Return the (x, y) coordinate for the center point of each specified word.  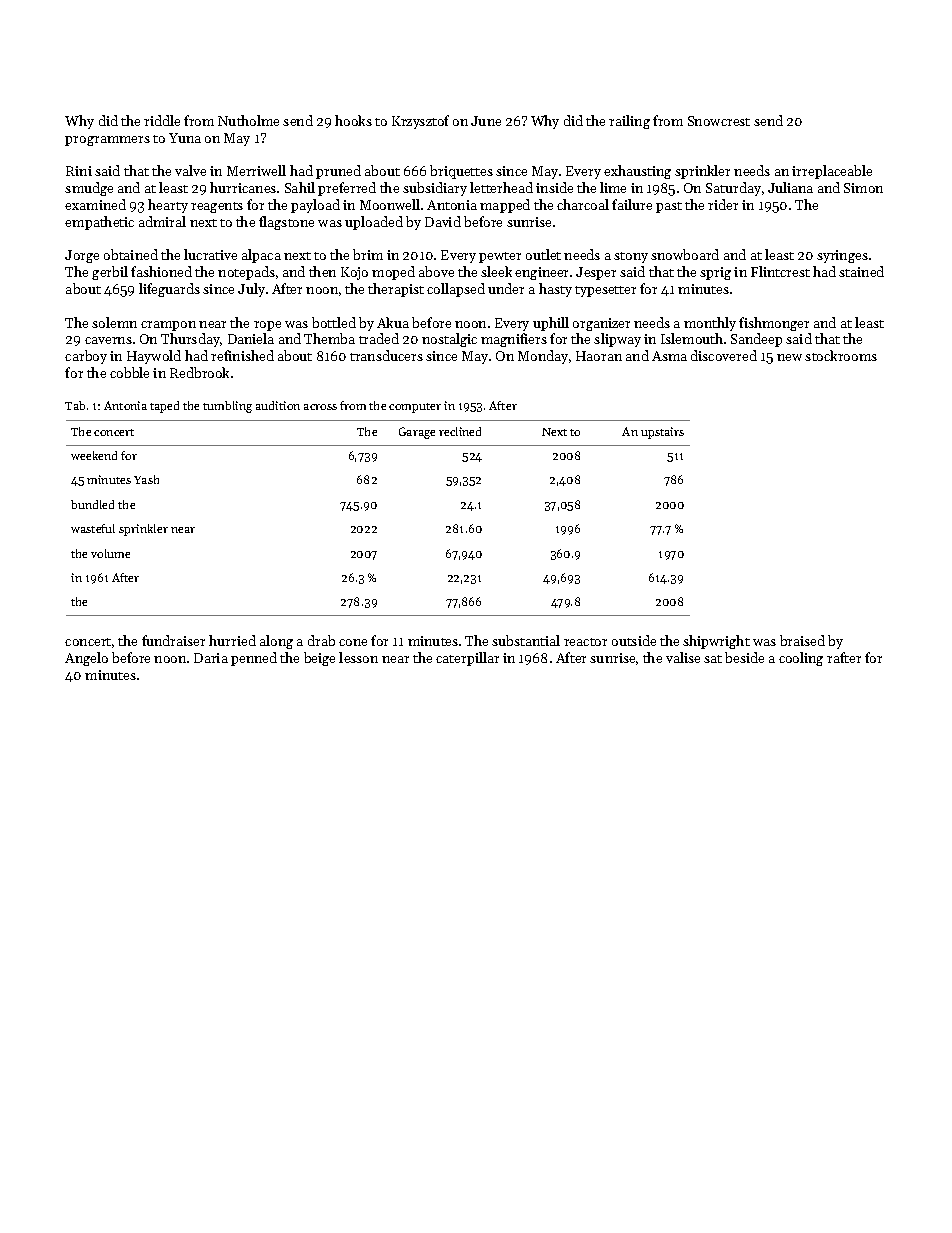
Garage (417, 433)
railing (629, 122)
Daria (211, 658)
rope (267, 326)
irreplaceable (832, 172)
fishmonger (774, 324)
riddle (162, 120)
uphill (551, 324)
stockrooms (841, 355)
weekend (94, 455)
